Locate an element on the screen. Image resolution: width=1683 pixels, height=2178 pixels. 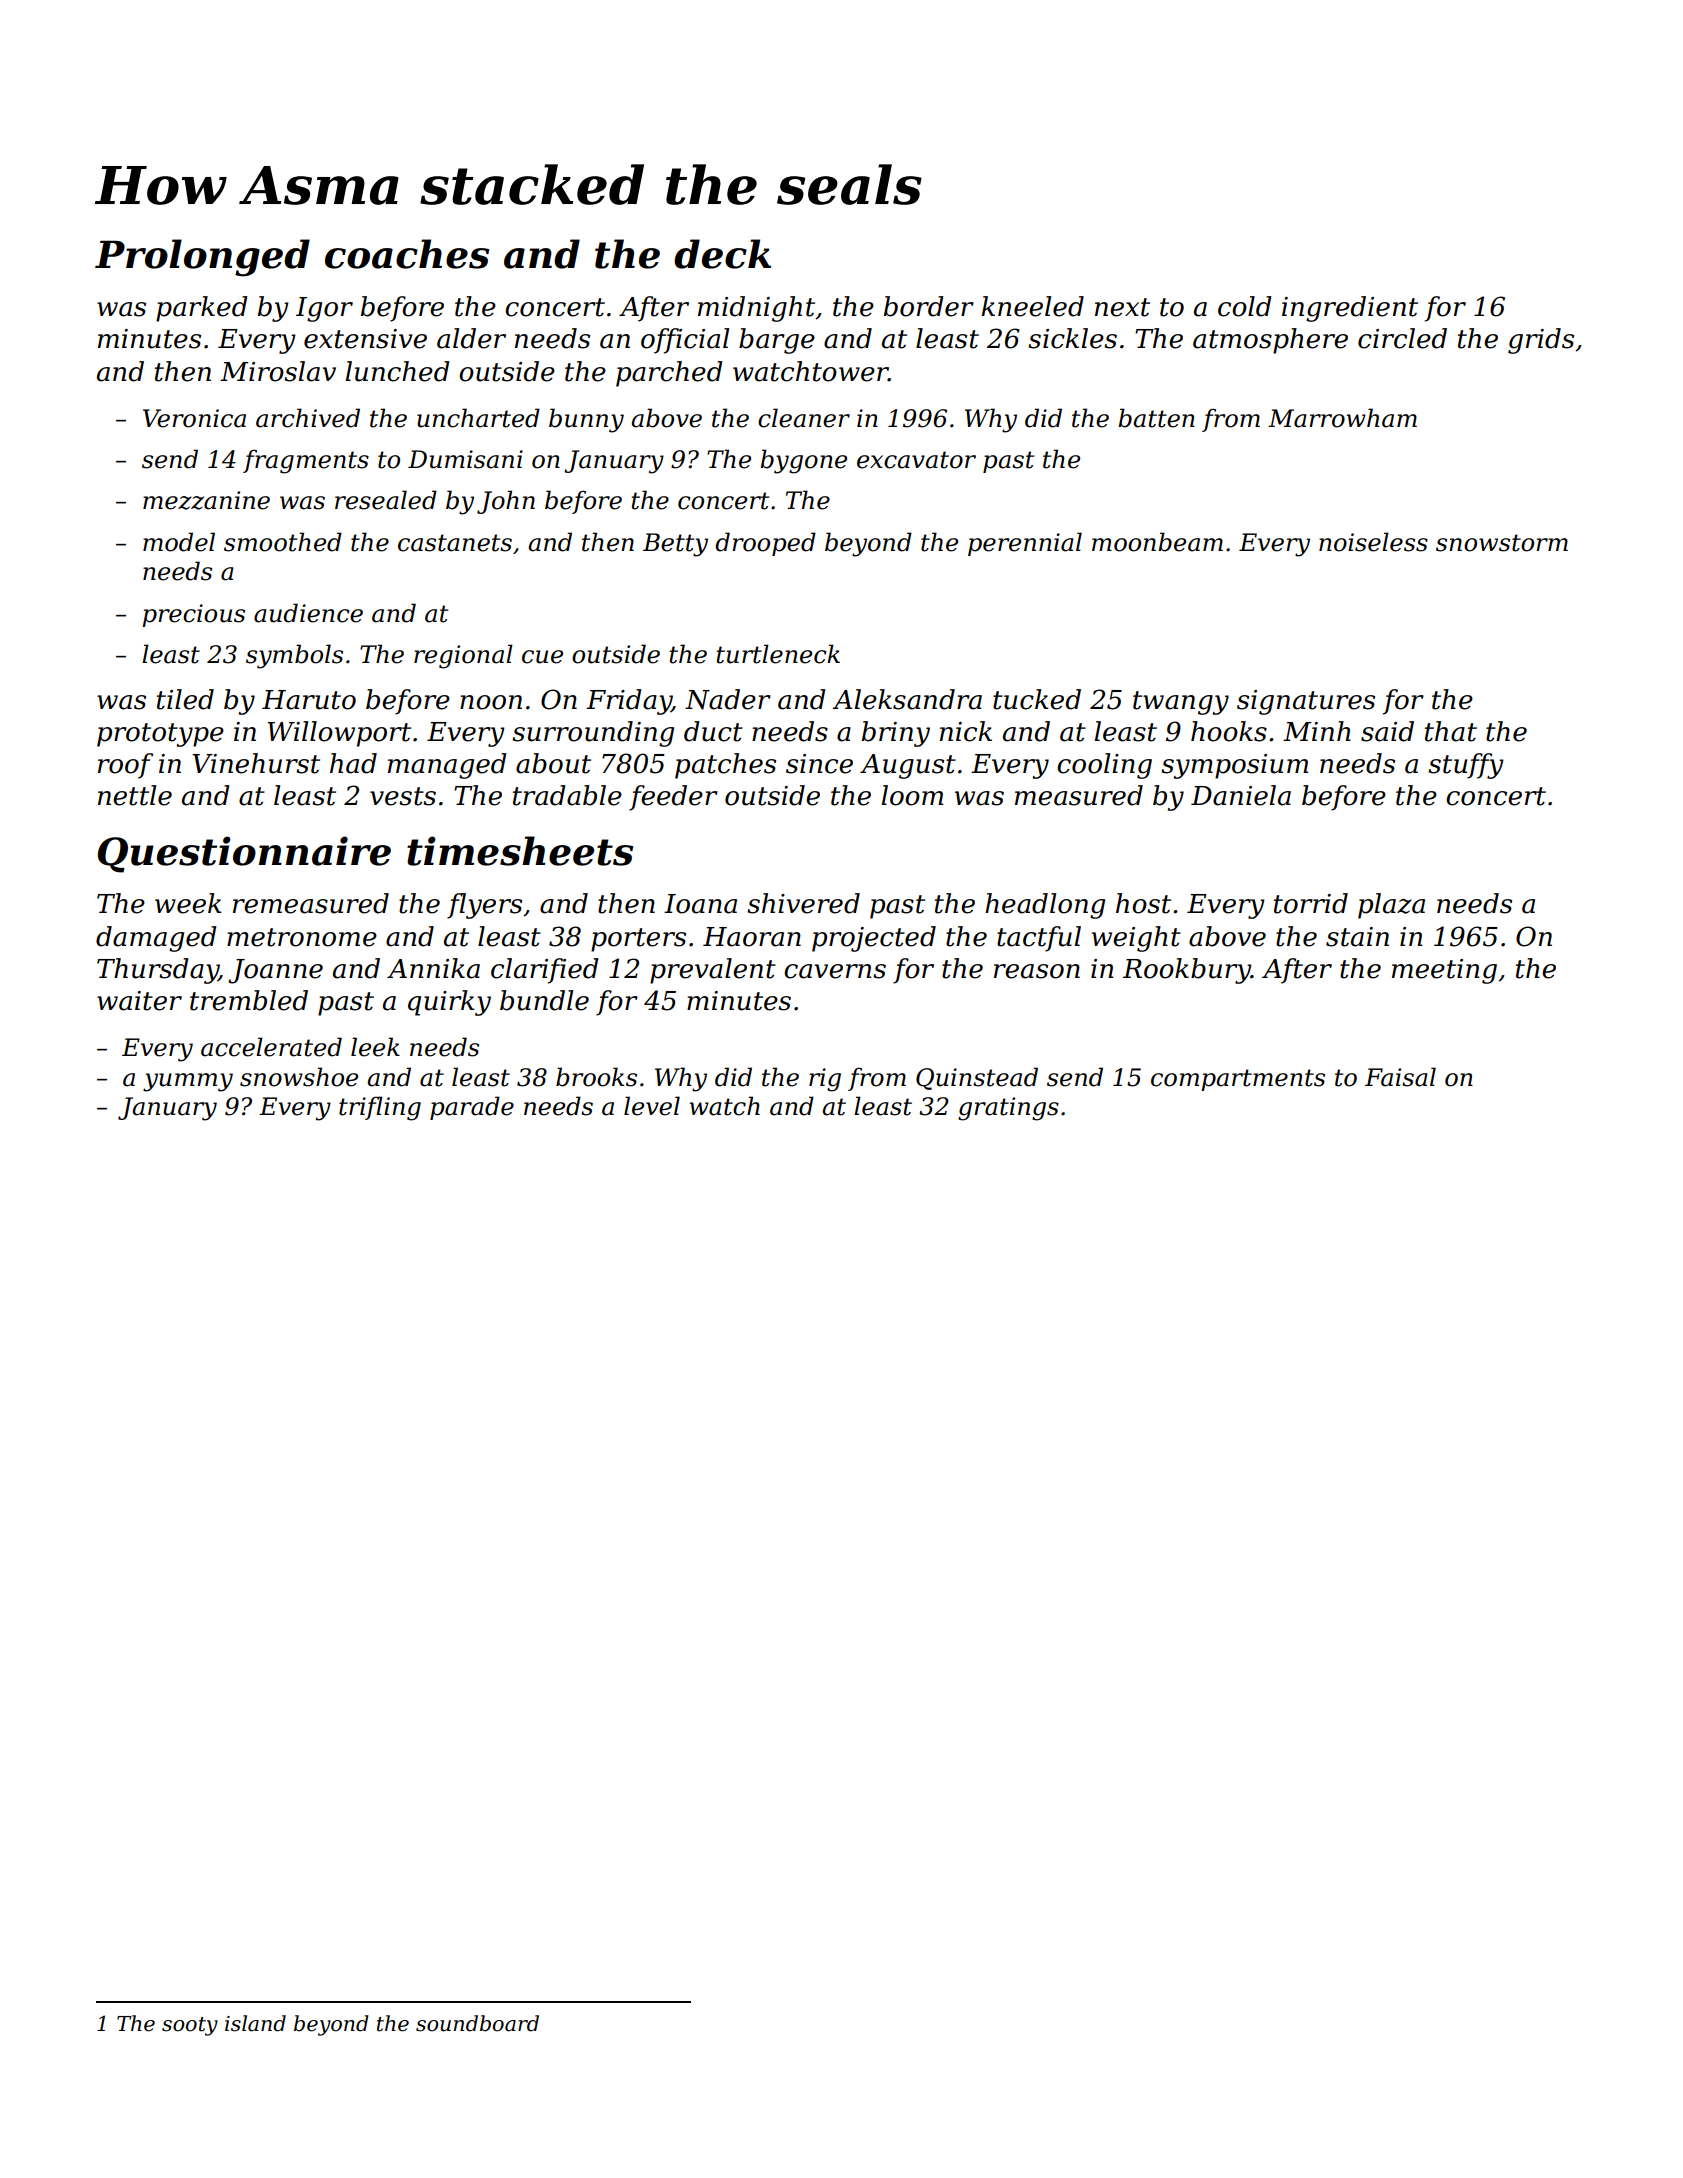
island is located at coordinates (255, 2023).
